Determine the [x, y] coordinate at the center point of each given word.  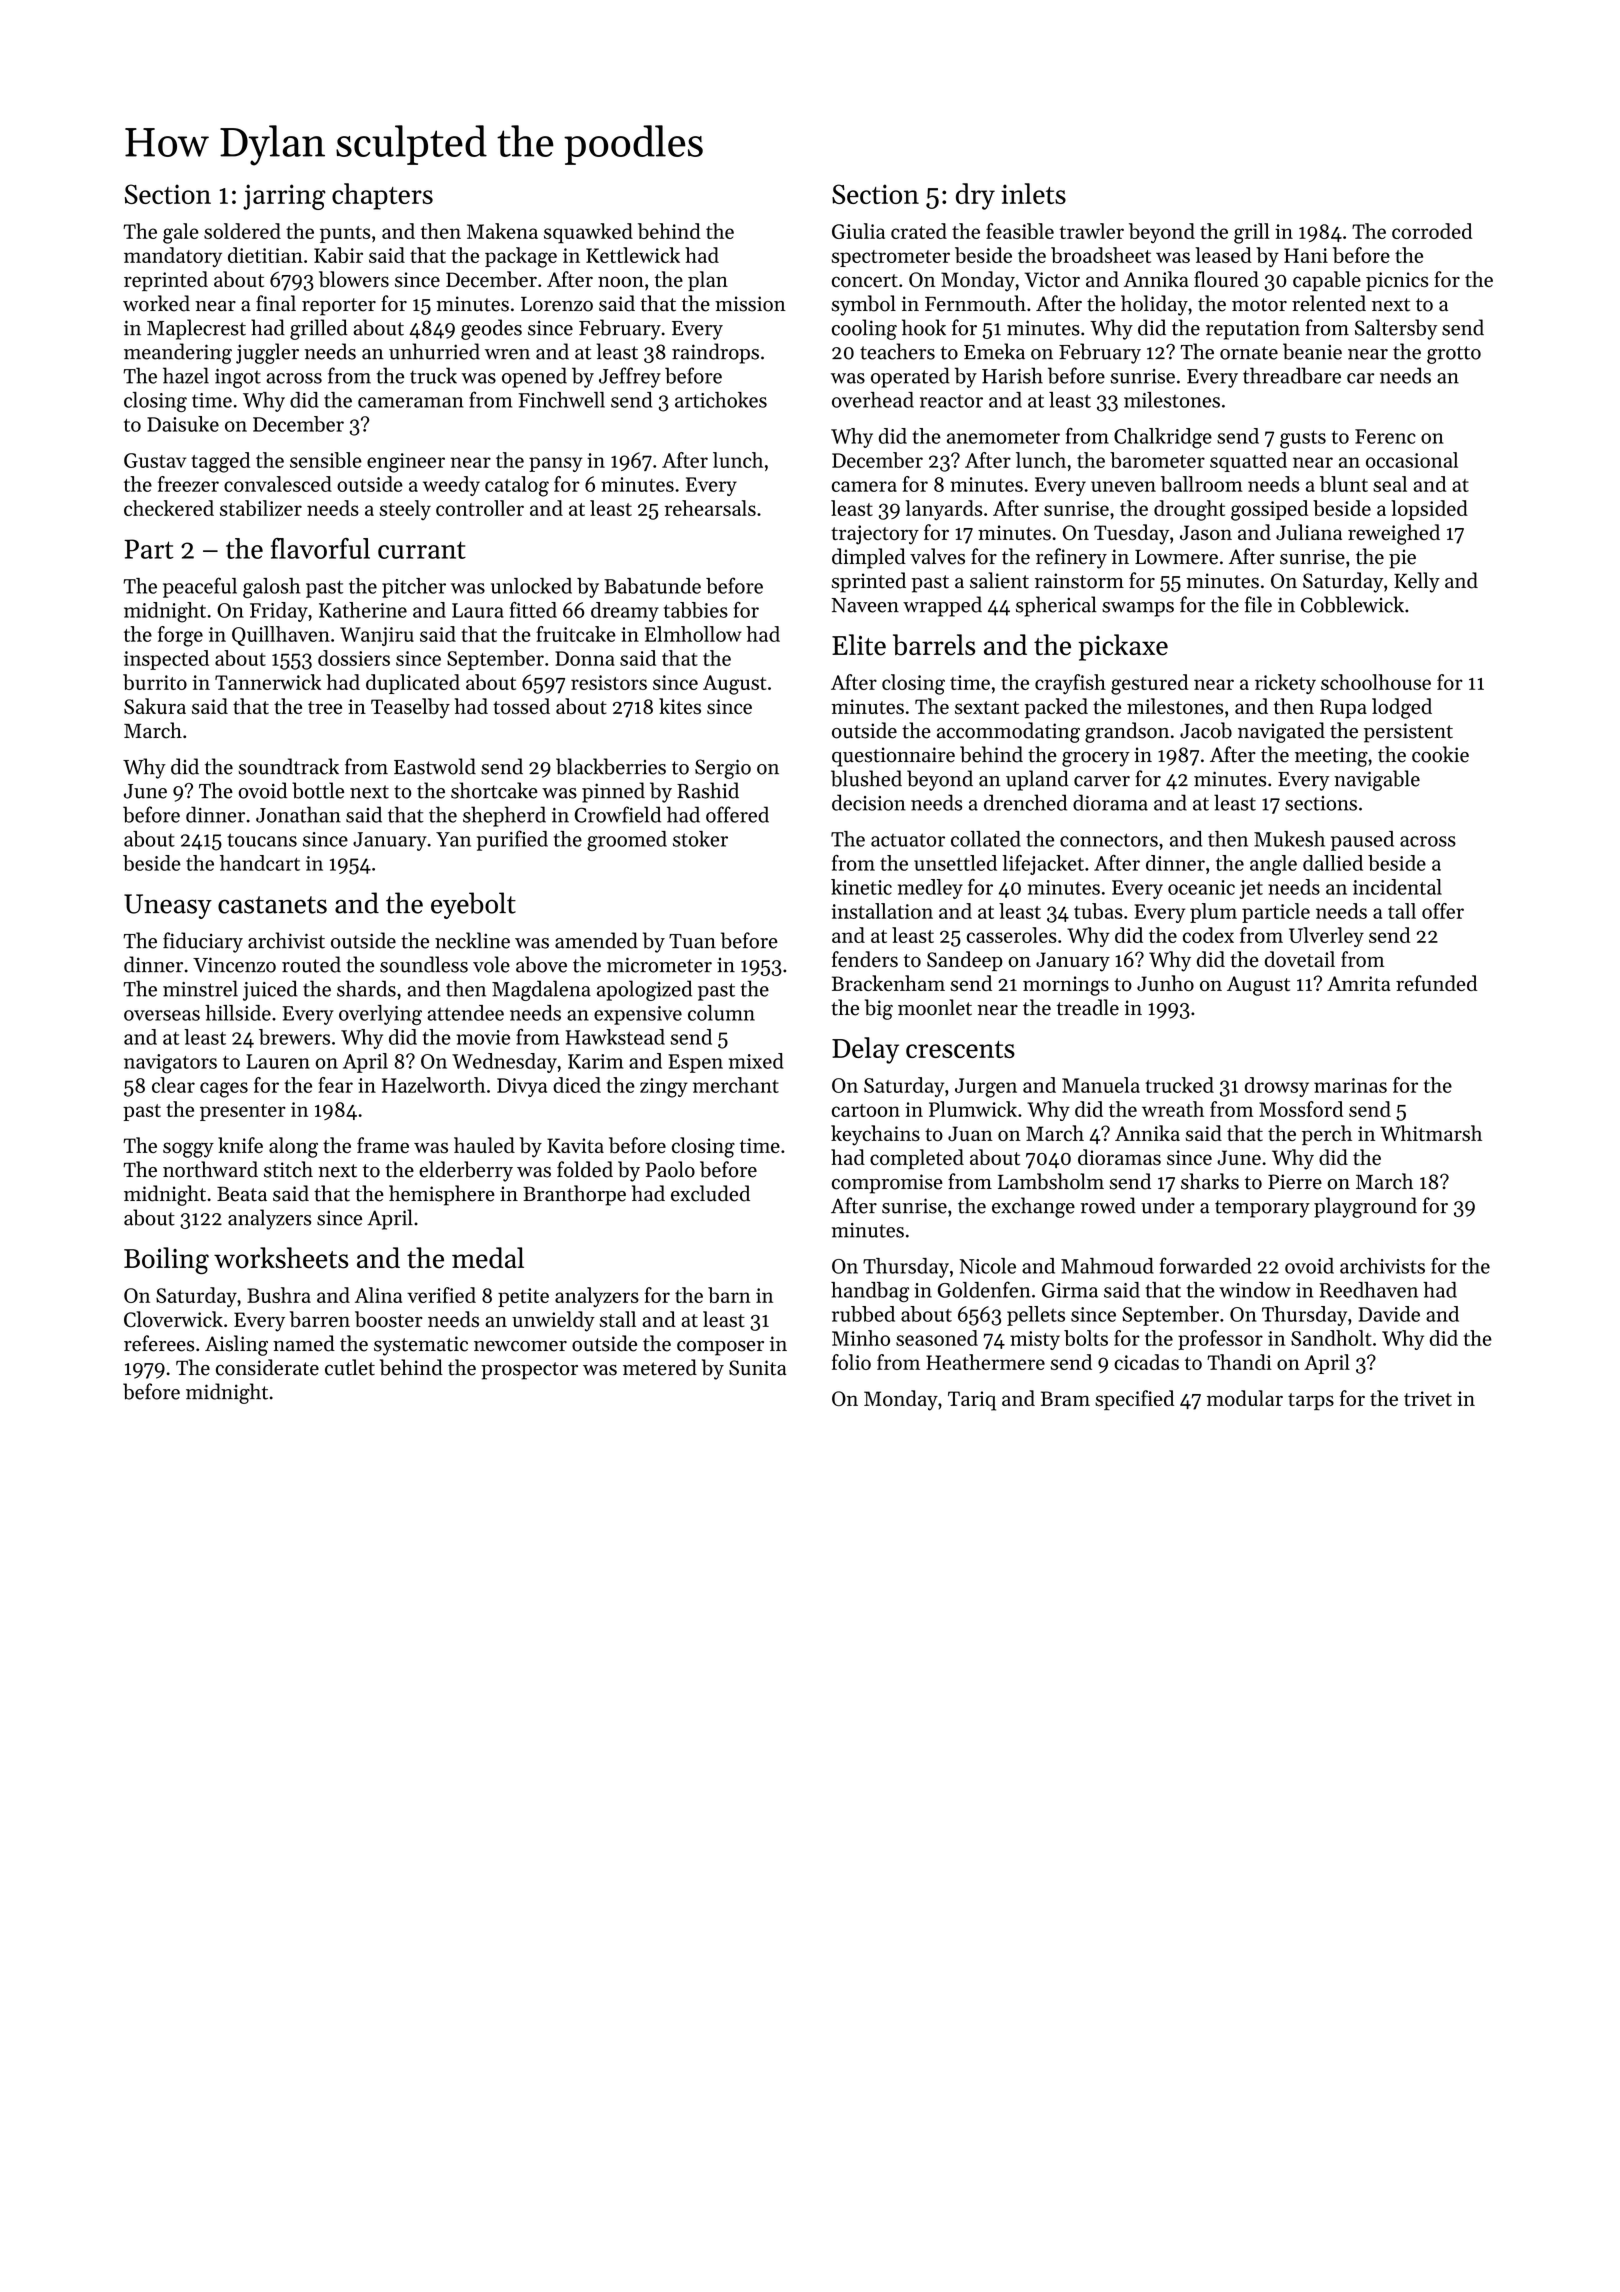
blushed [866, 778]
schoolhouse [1376, 682]
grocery [1096, 759]
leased [1223, 255]
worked [156, 303]
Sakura [155, 706]
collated [986, 839]
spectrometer [891, 258]
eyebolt [473, 905]
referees [159, 1343]
